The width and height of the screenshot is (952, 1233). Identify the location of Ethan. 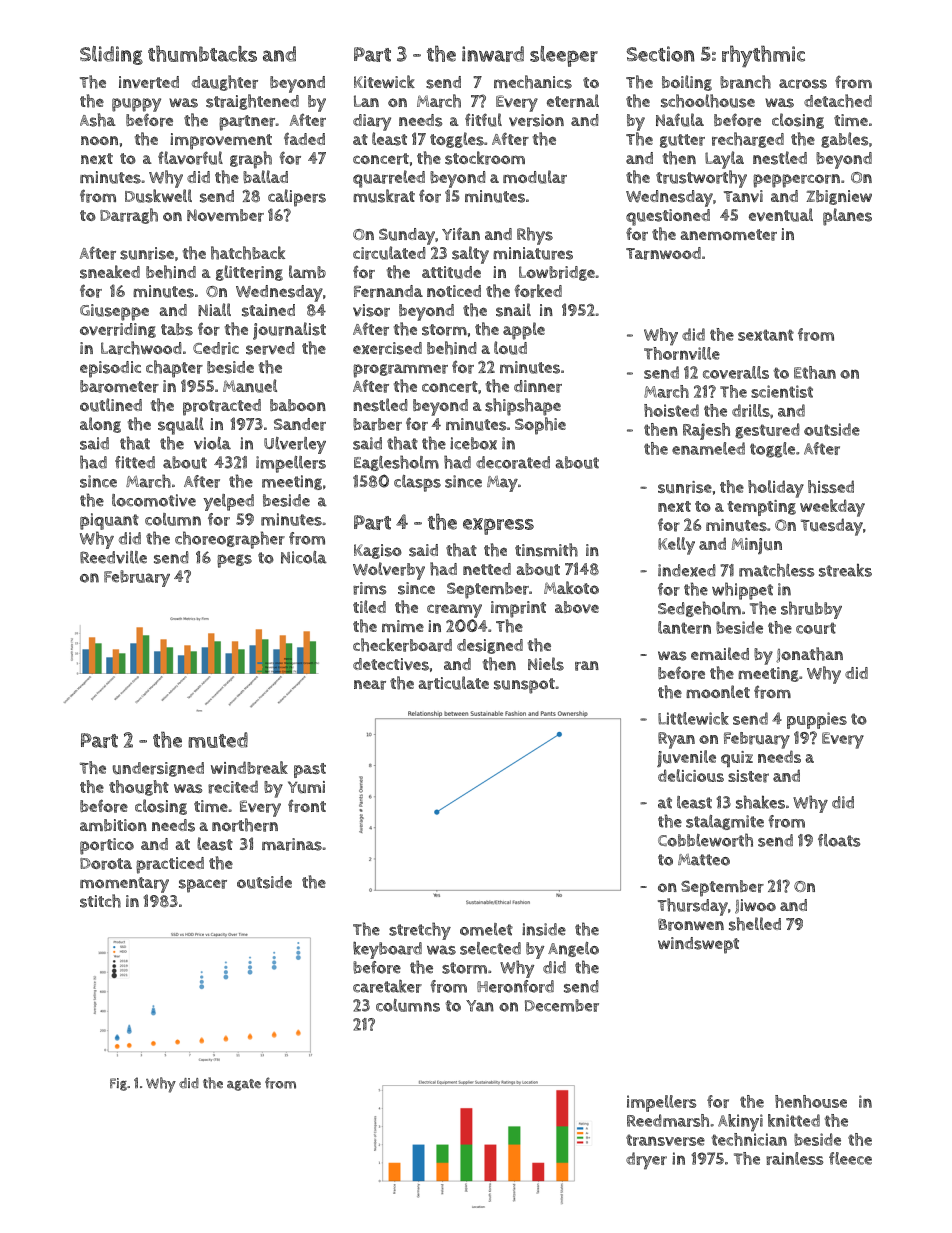
(815, 372).
